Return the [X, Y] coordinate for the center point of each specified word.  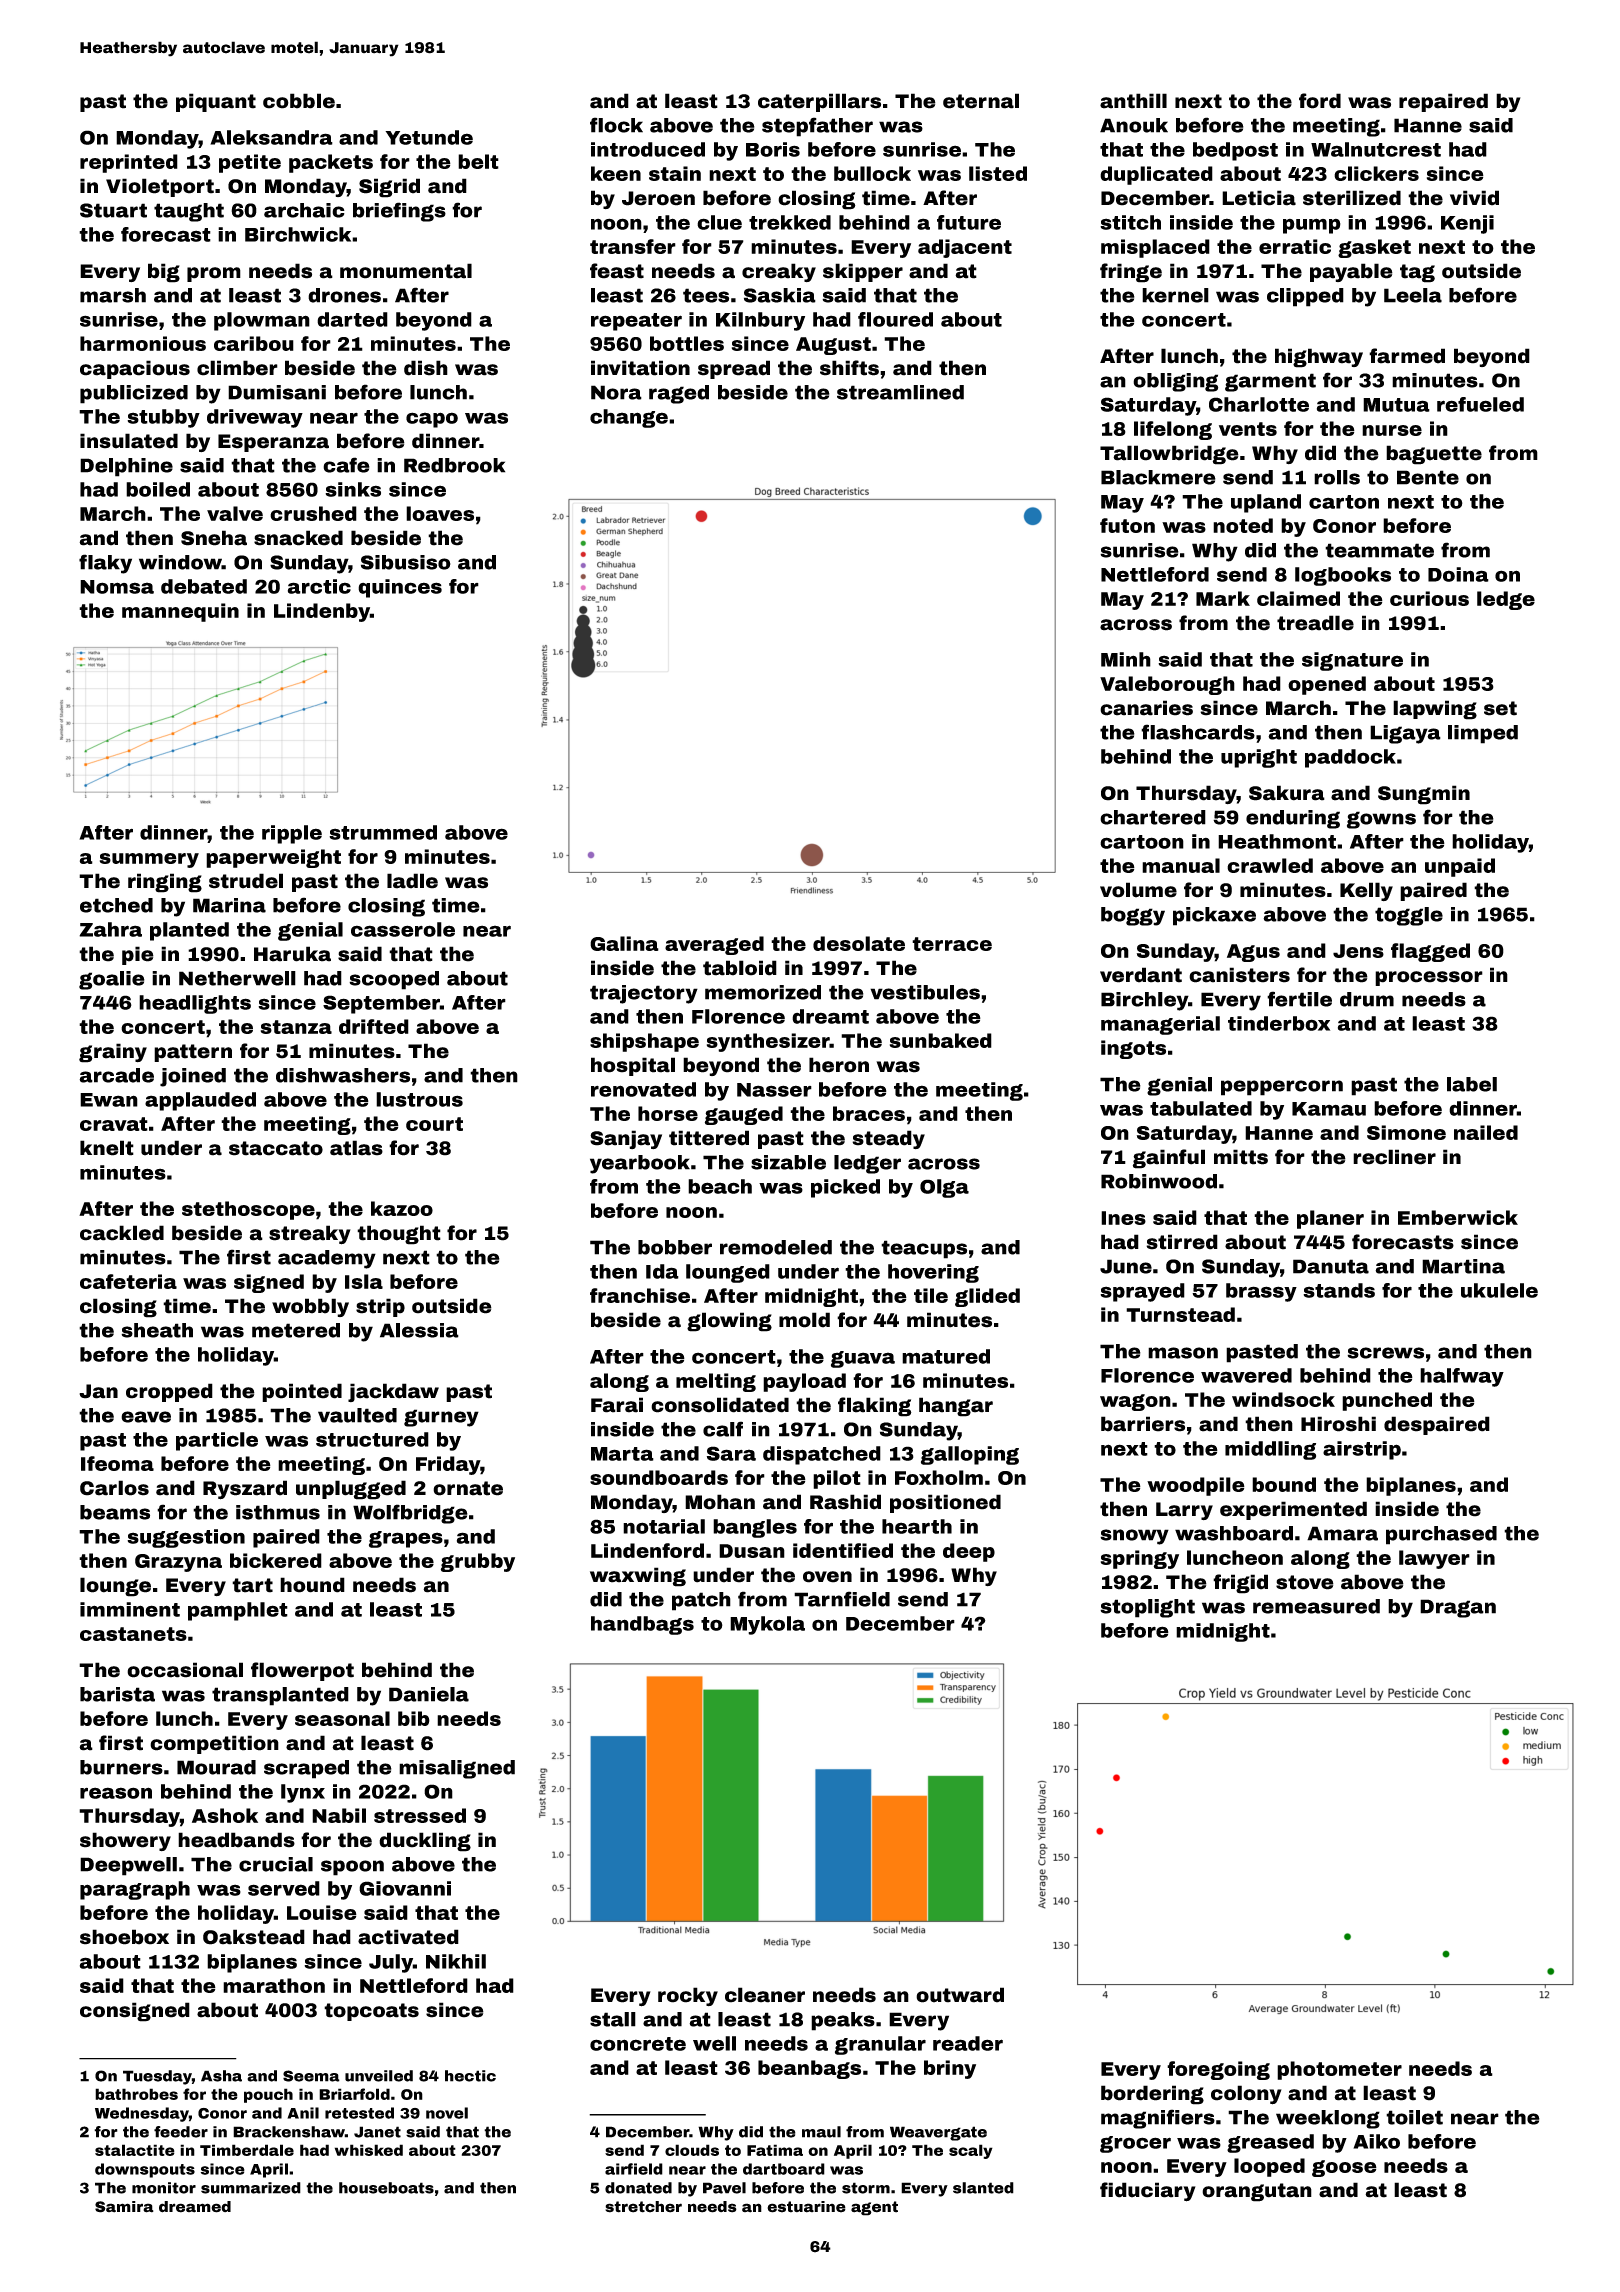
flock [616, 125]
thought [399, 1235]
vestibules [925, 992]
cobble [299, 101]
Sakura [1287, 793]
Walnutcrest [1376, 149]
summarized [251, 2188]
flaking [875, 1407]
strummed [383, 832]
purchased [1441, 1535]
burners [121, 1767]
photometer [1339, 2070]
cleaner [765, 1995]
